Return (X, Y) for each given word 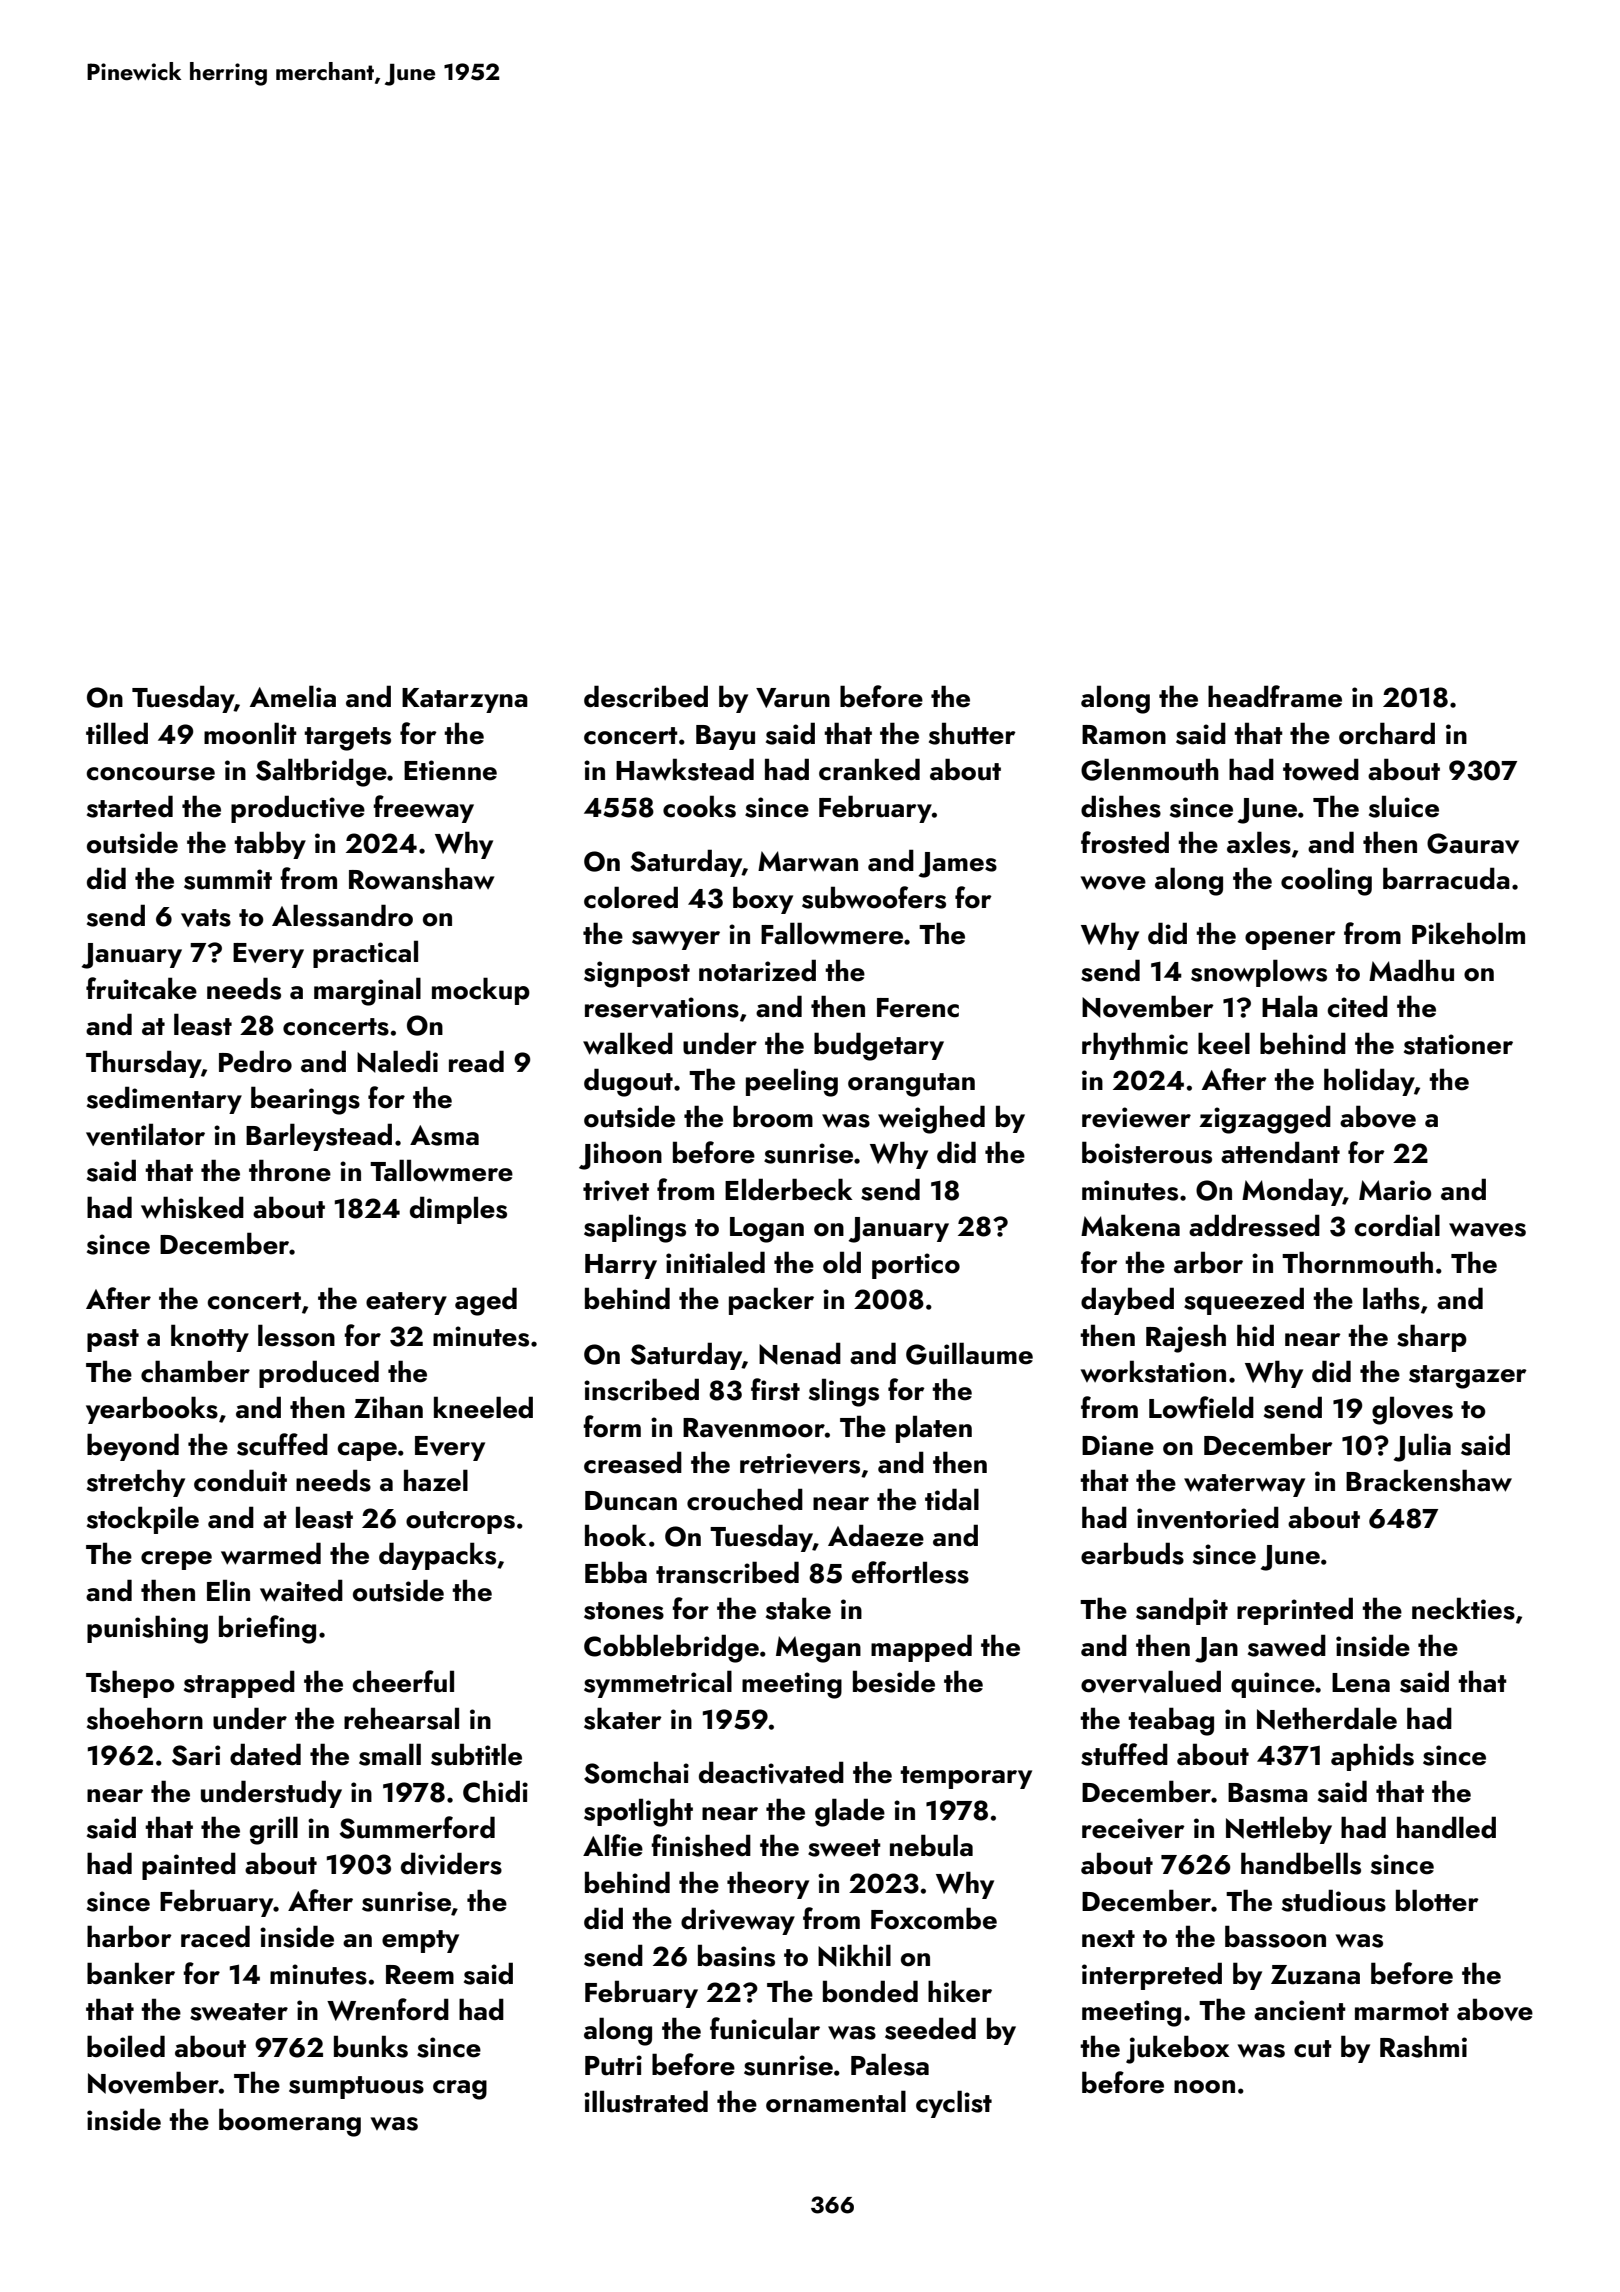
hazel (436, 1480)
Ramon (1124, 735)
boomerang (290, 2122)
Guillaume (969, 1353)
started (130, 806)
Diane (1118, 1445)
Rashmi (1423, 2046)
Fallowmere (832, 933)
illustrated (646, 2101)
